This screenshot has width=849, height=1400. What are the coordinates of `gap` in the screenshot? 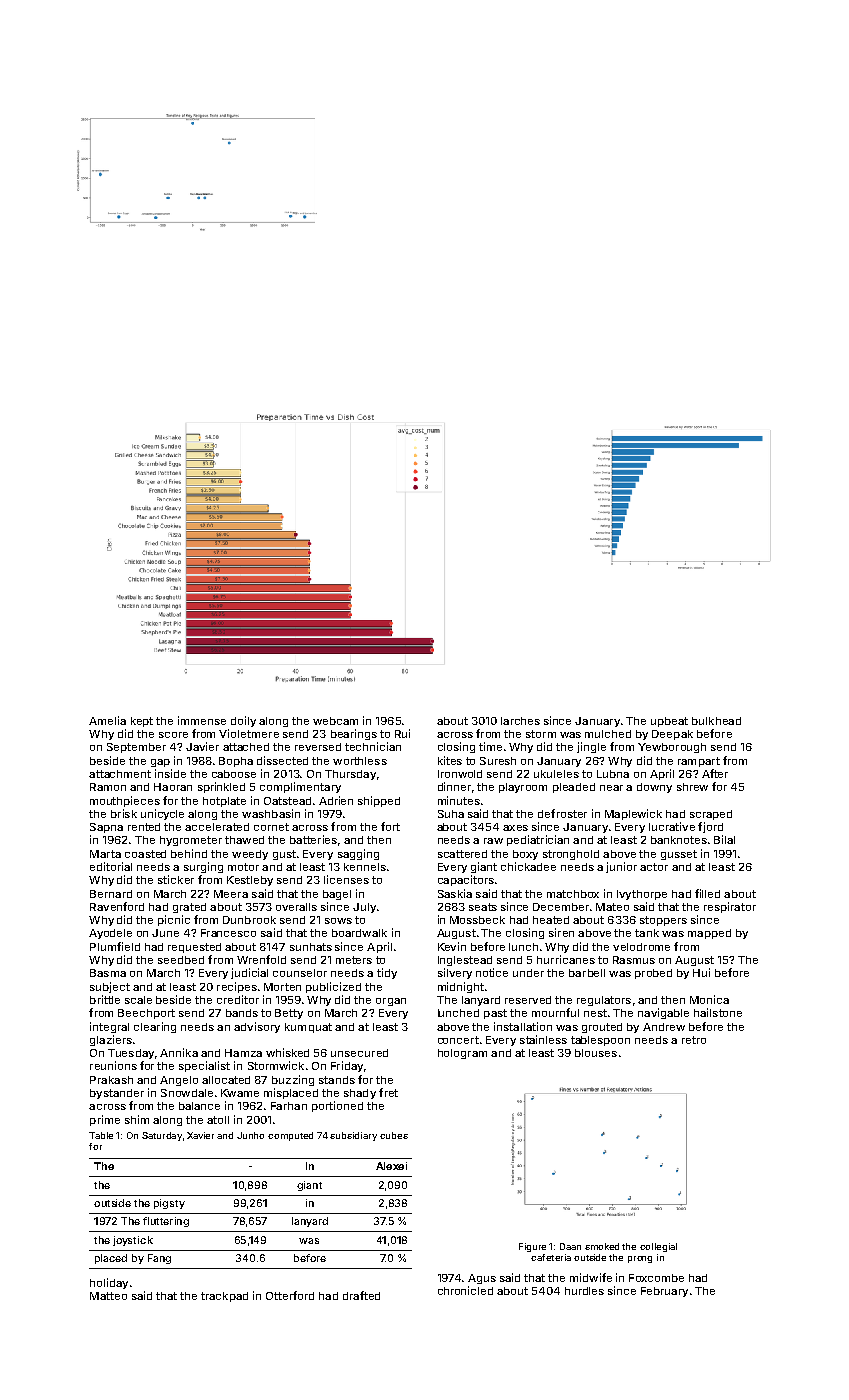 It's located at (160, 763).
